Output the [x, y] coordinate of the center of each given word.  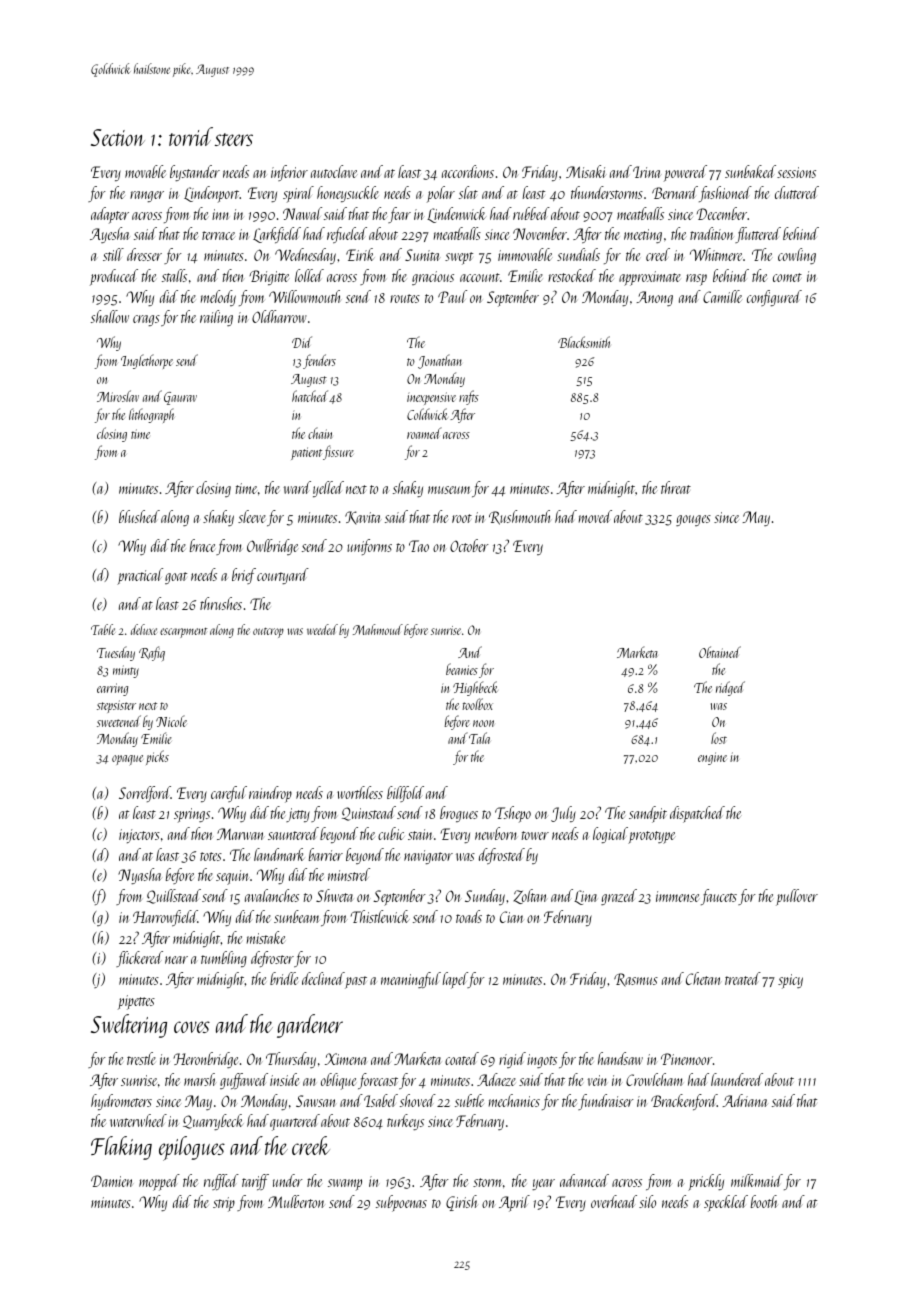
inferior [289, 173]
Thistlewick [380, 916]
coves [192, 1027]
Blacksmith [584, 342]
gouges [693, 520]
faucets [719, 897]
